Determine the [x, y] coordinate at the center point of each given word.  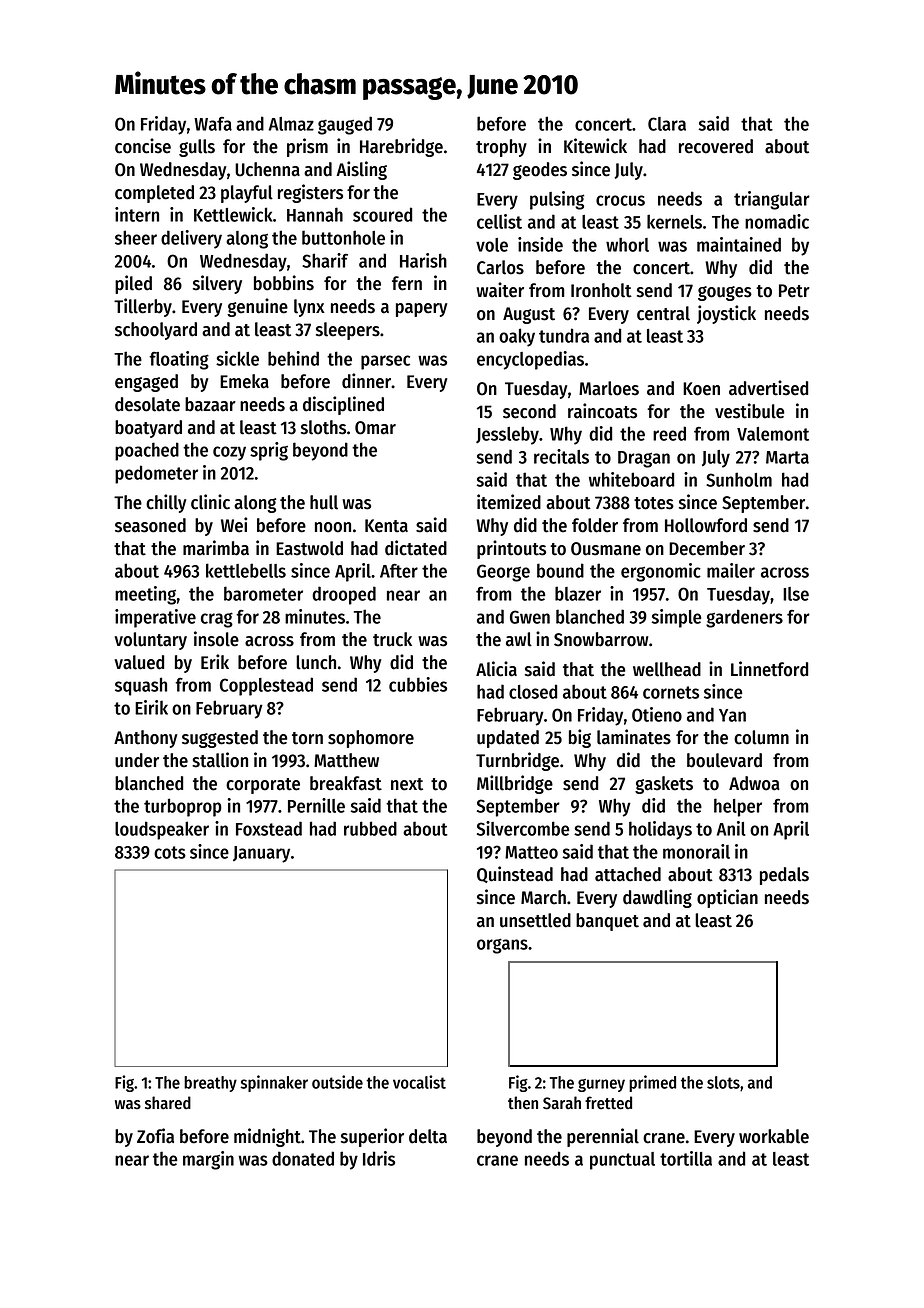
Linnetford [769, 669]
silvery [217, 284]
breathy [210, 1084]
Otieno [657, 714]
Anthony [146, 739]
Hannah [315, 214]
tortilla [686, 1158]
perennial [603, 1137]
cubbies [418, 684]
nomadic [777, 221]
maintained [739, 244]
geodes [540, 171]
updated [508, 739]
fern [407, 283]
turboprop [183, 807]
